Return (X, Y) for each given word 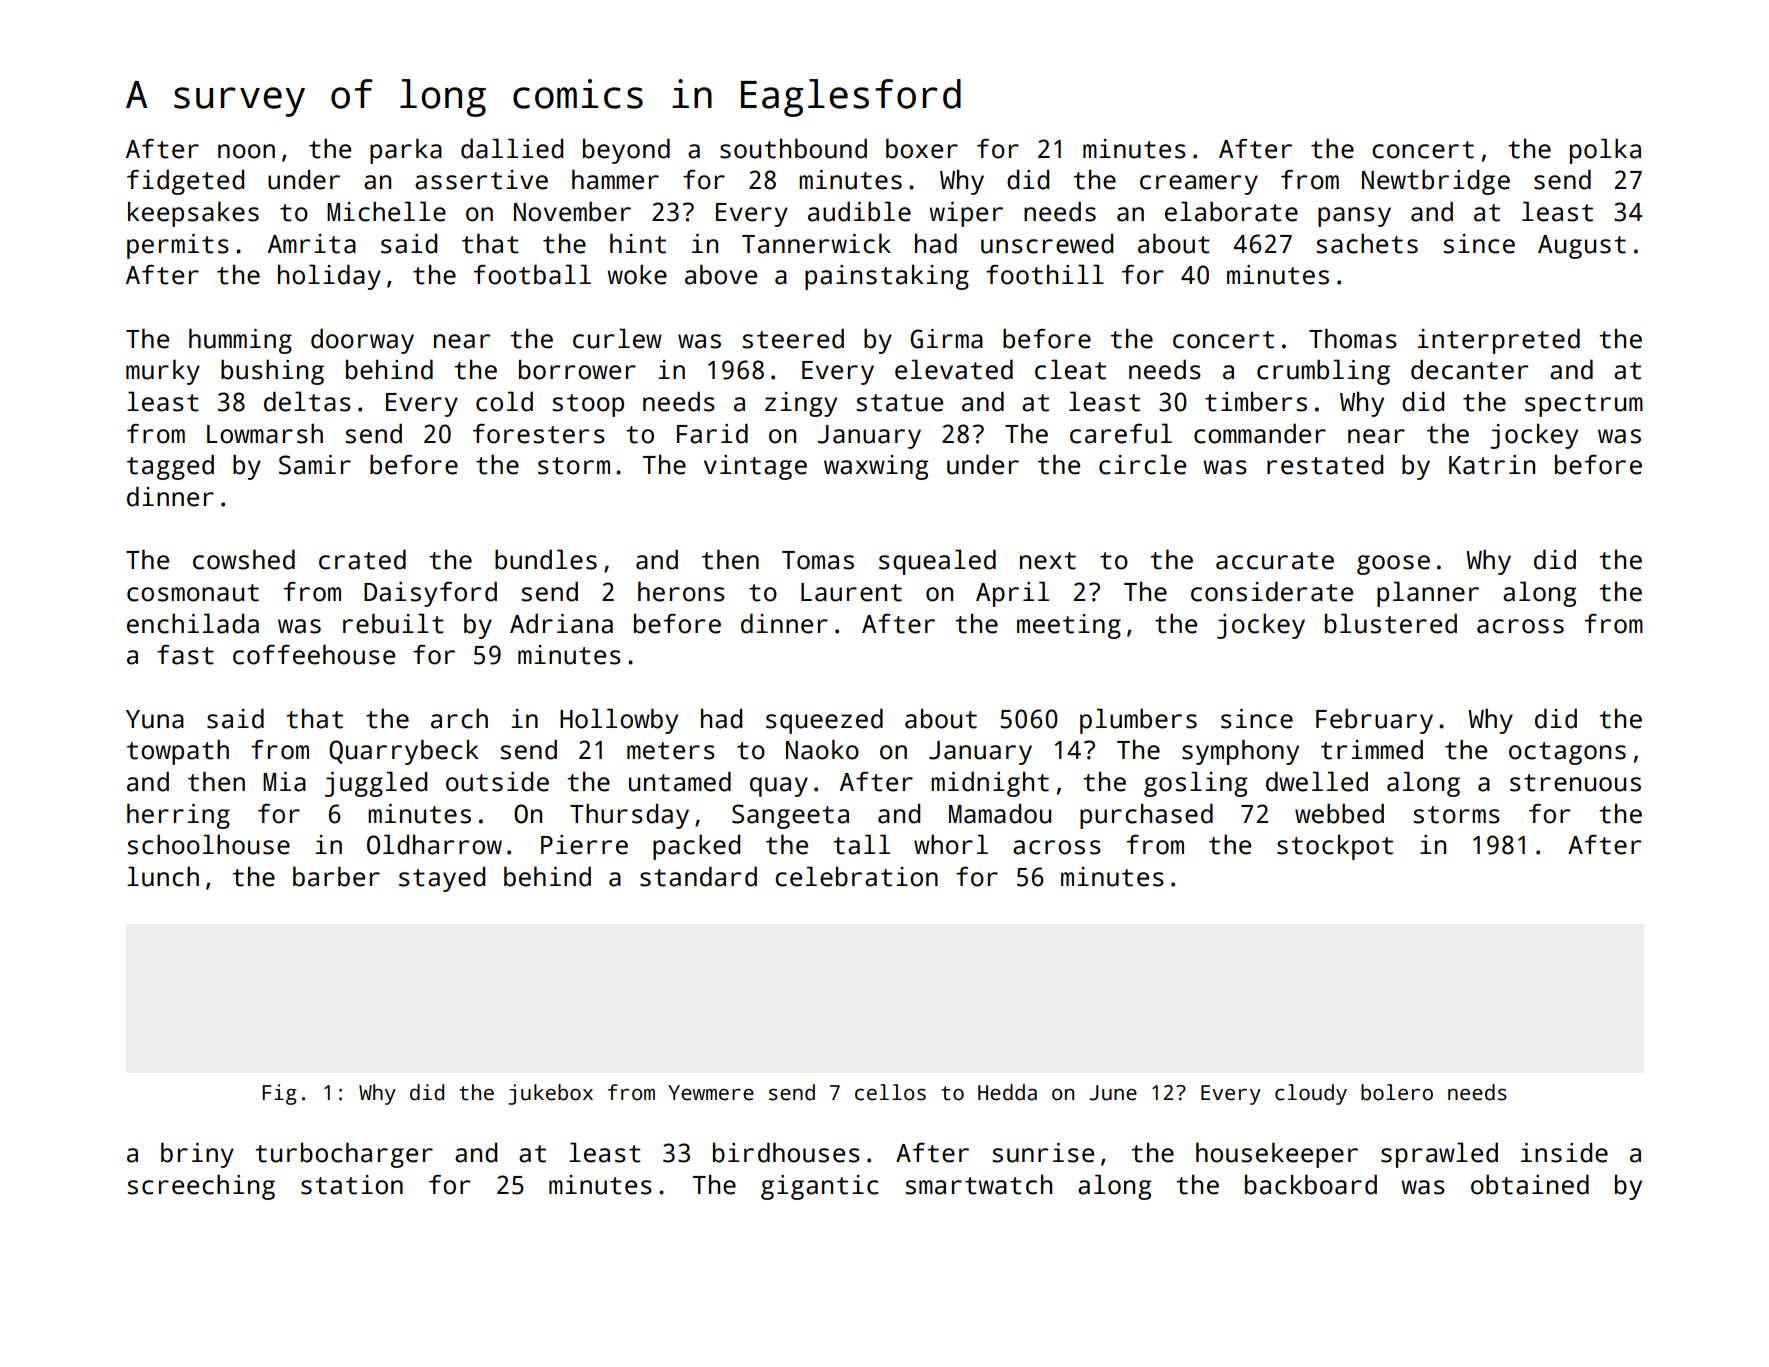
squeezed (824, 721)
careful (1121, 433)
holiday (329, 277)
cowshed (244, 559)
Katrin (1492, 465)
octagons (1567, 753)
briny (197, 1155)
